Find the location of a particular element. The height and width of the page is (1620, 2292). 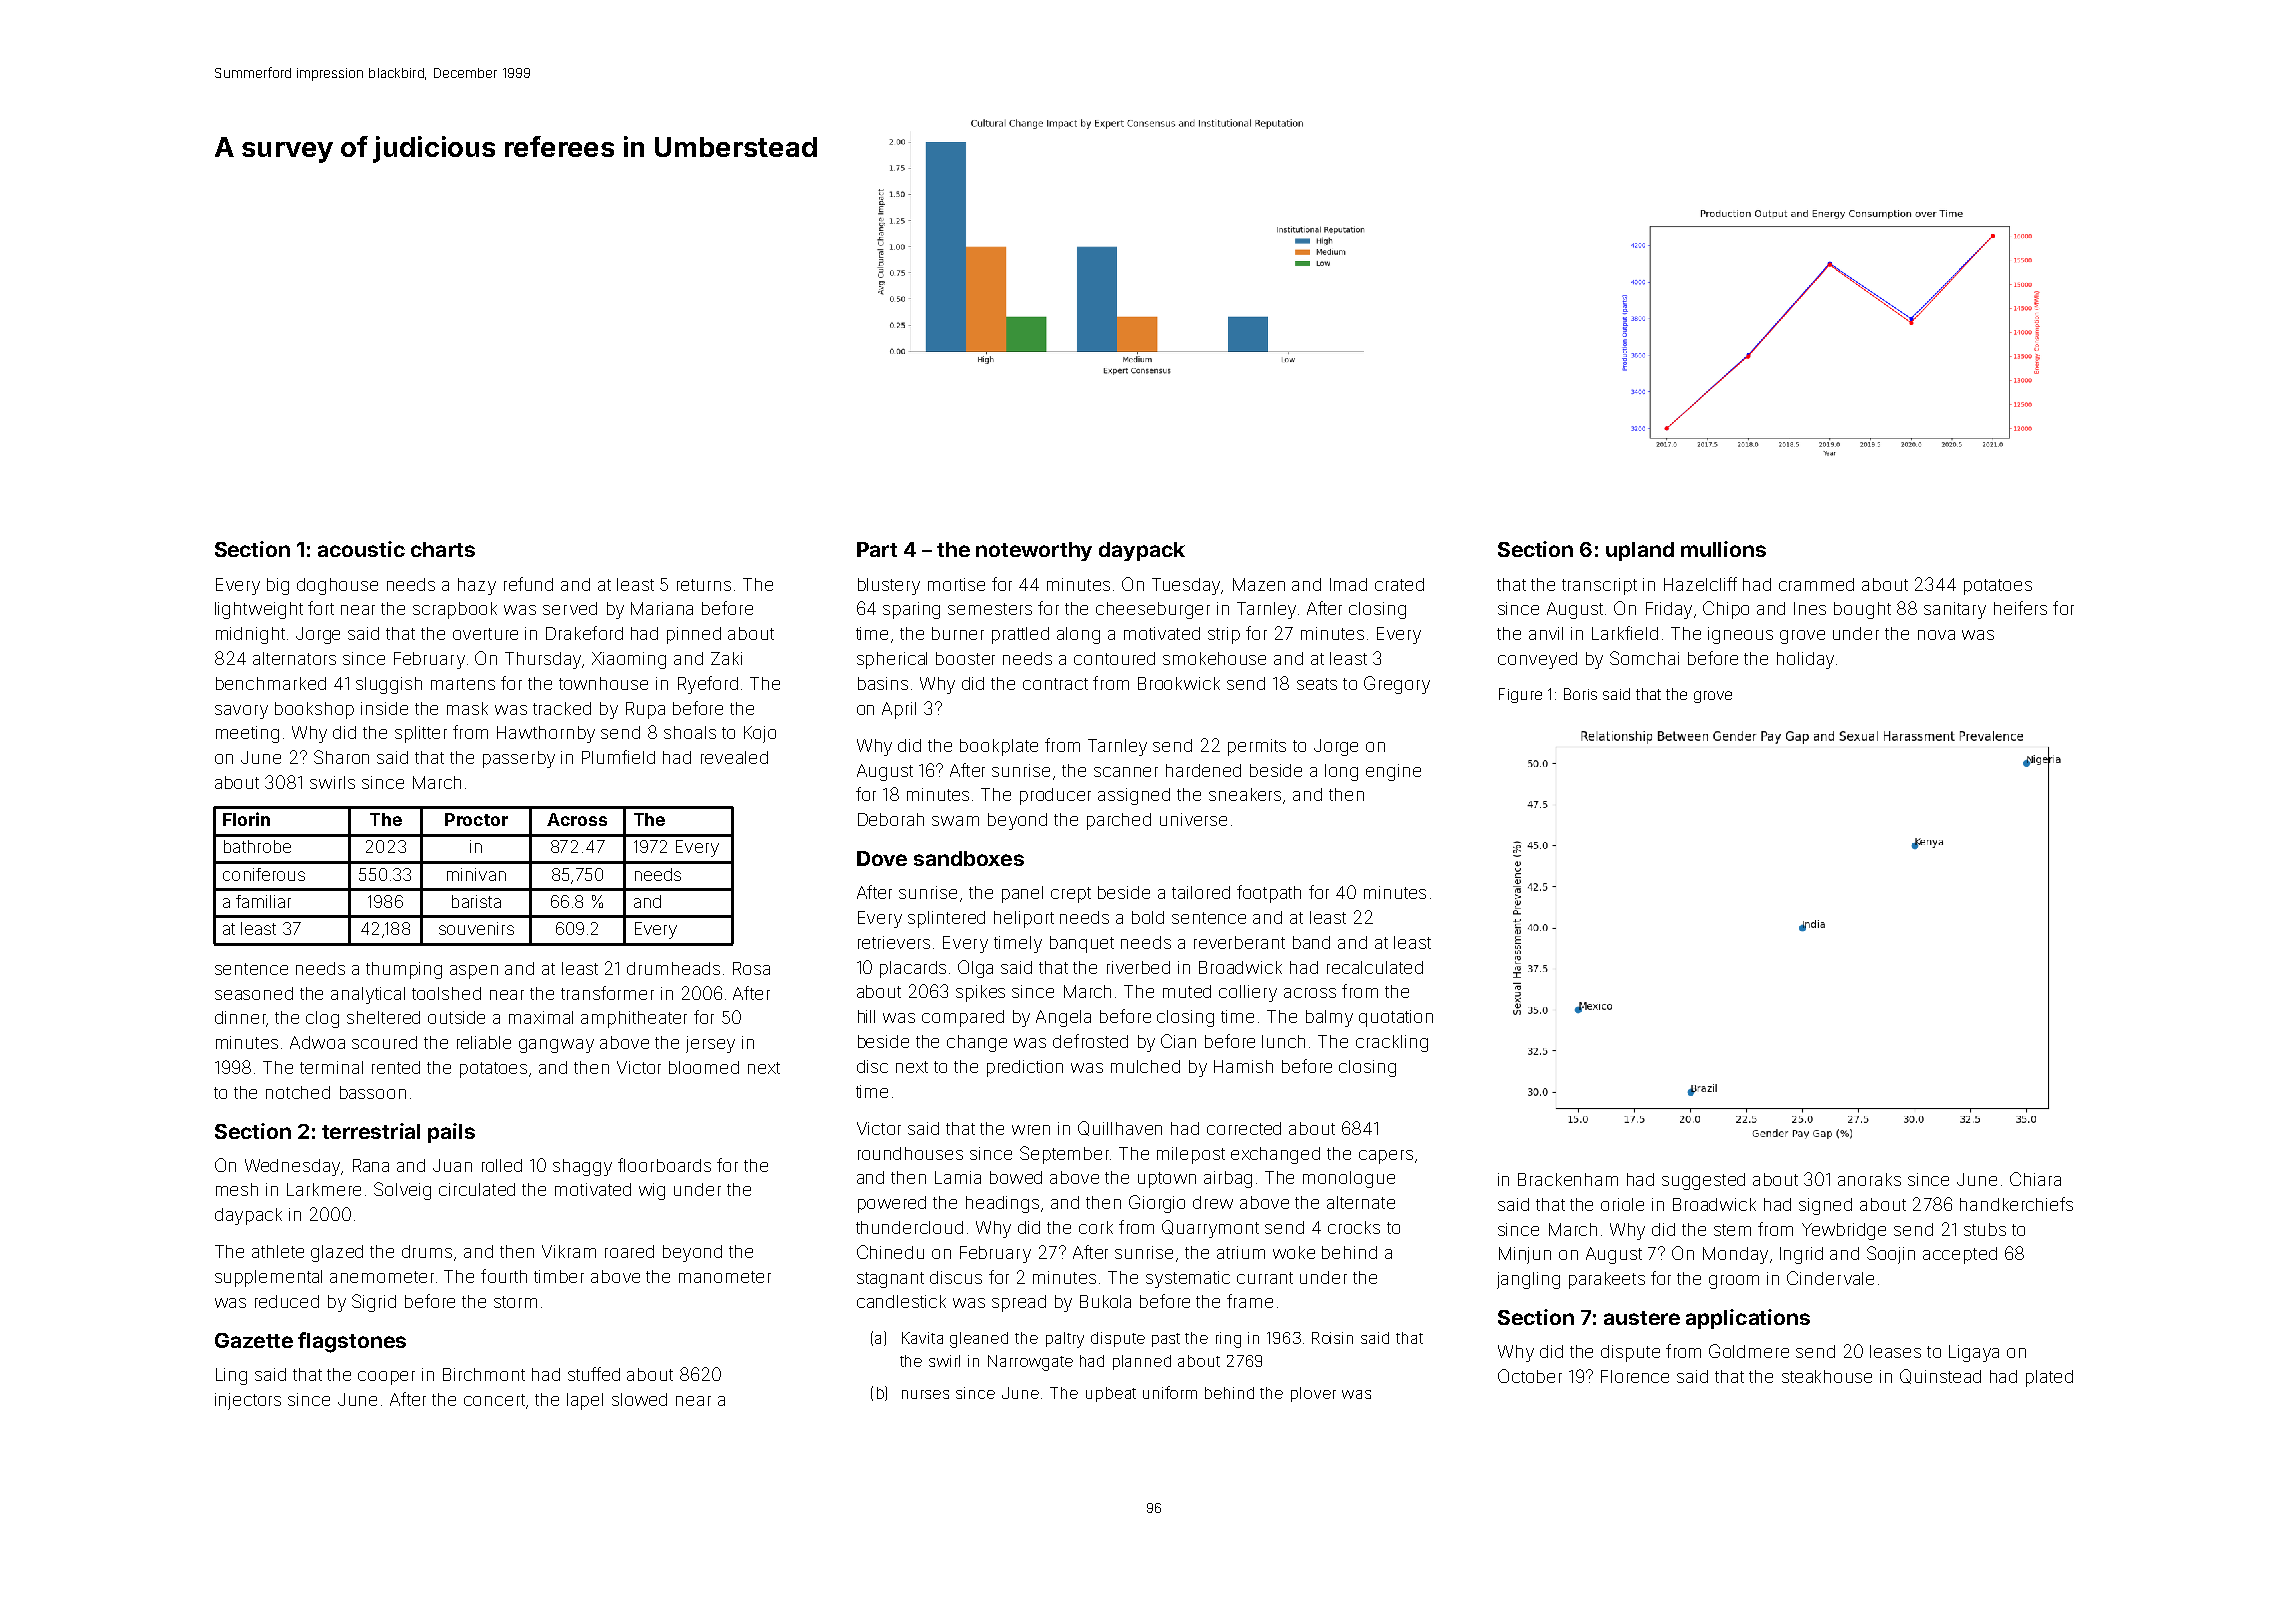

noteworthy is located at coordinates (1034, 551).
